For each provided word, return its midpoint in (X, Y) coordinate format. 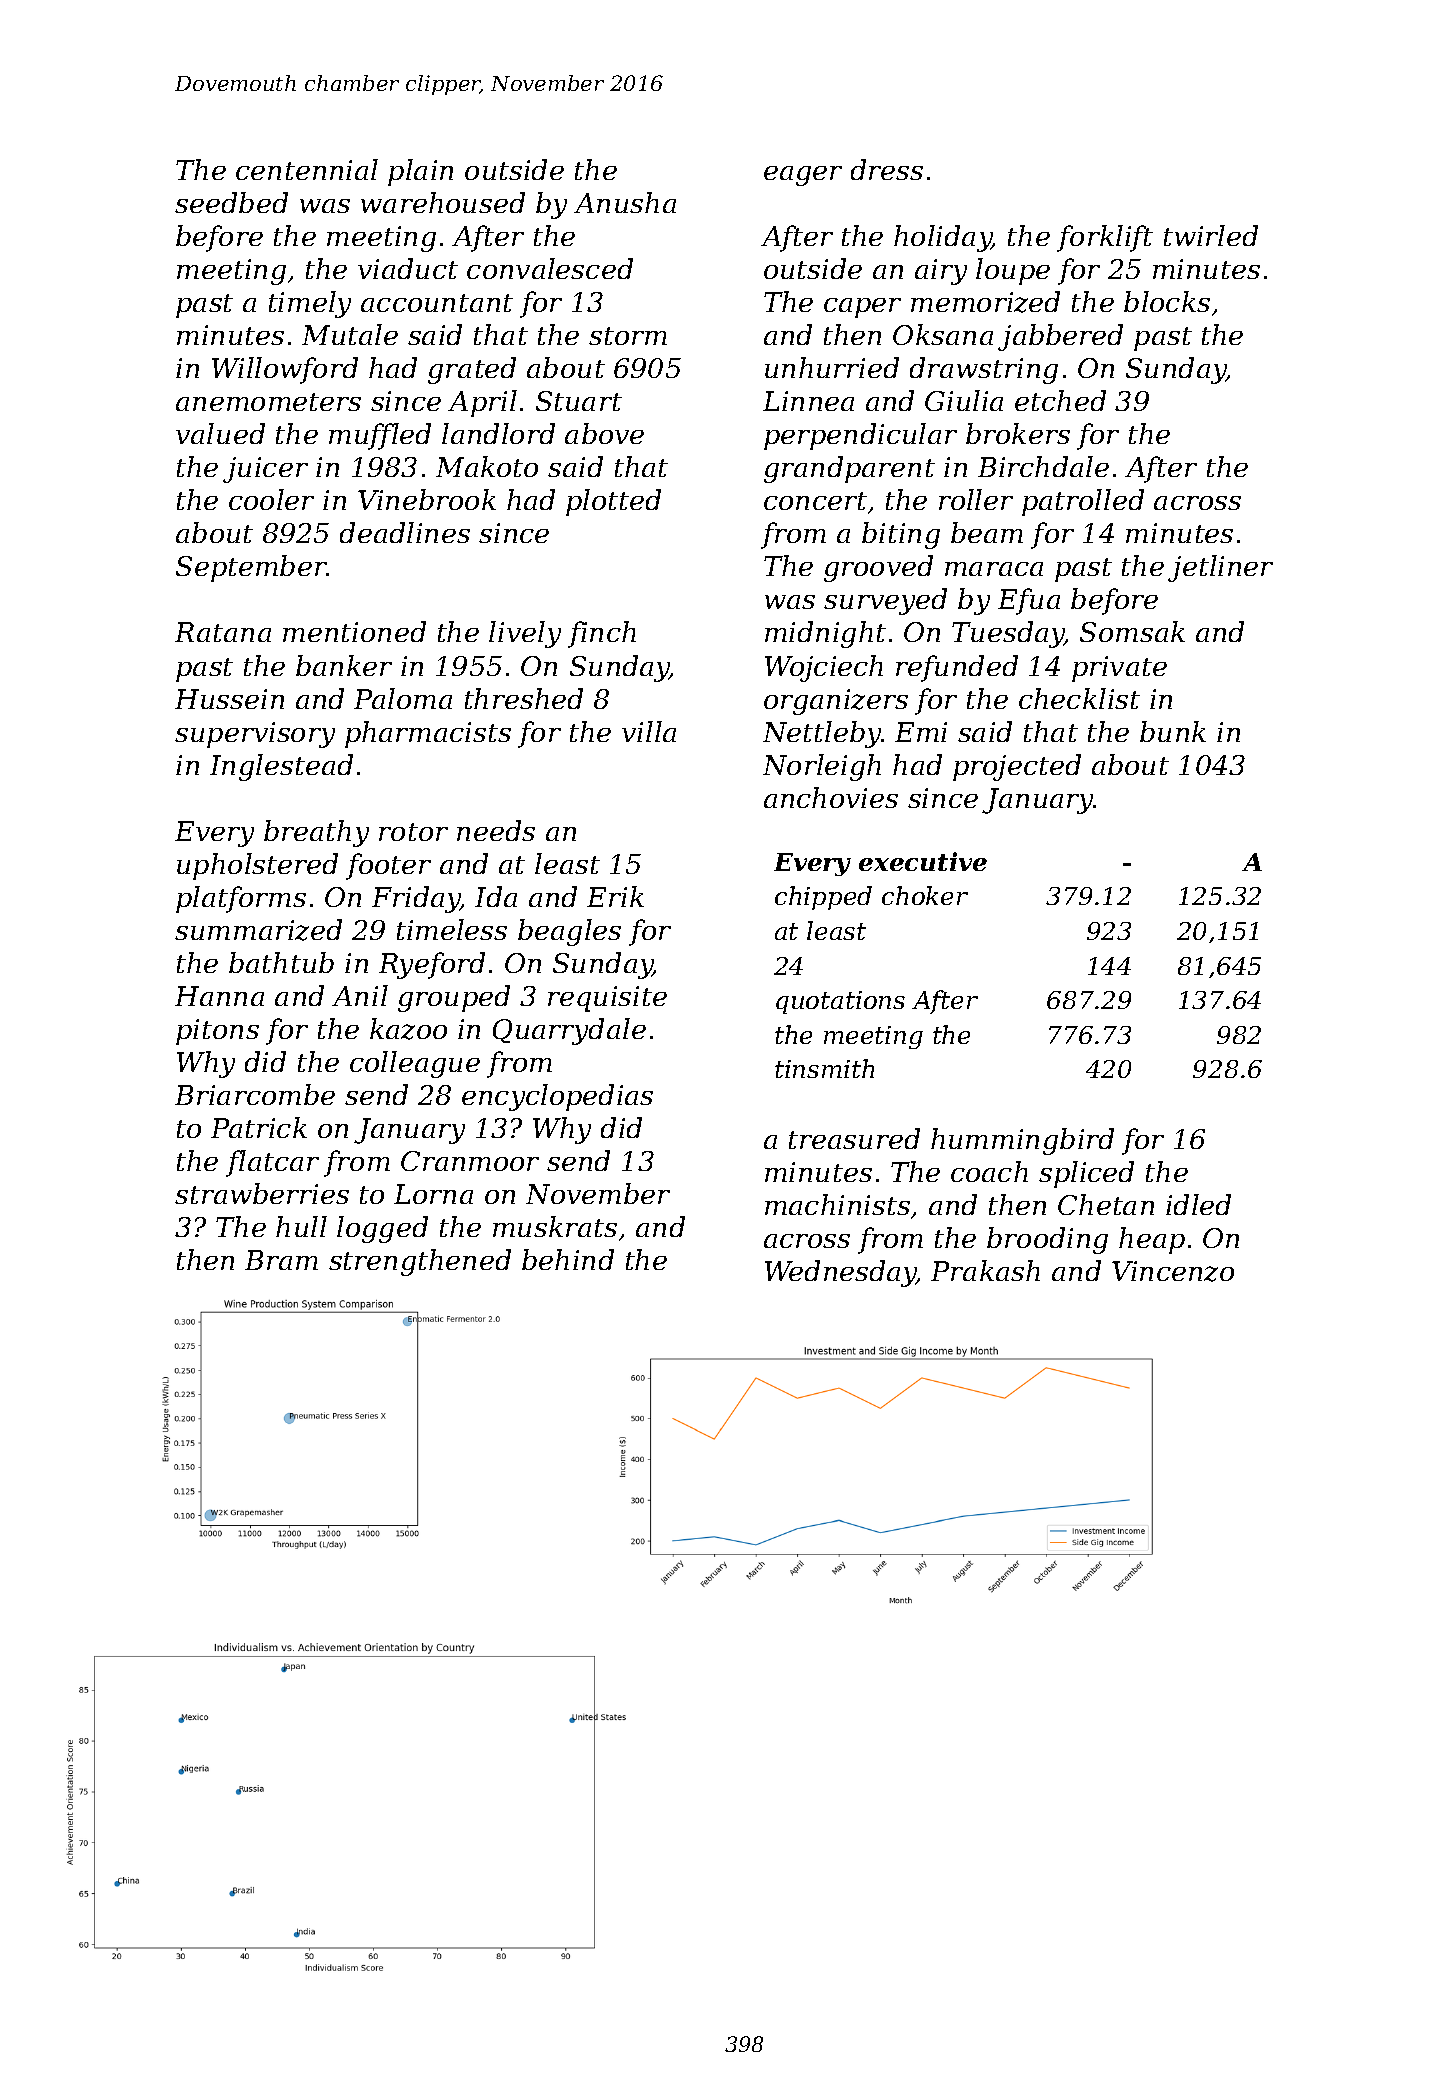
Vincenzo (1173, 1271)
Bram (281, 1260)
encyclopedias (557, 1097)
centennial (307, 169)
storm (628, 336)
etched (1060, 400)
